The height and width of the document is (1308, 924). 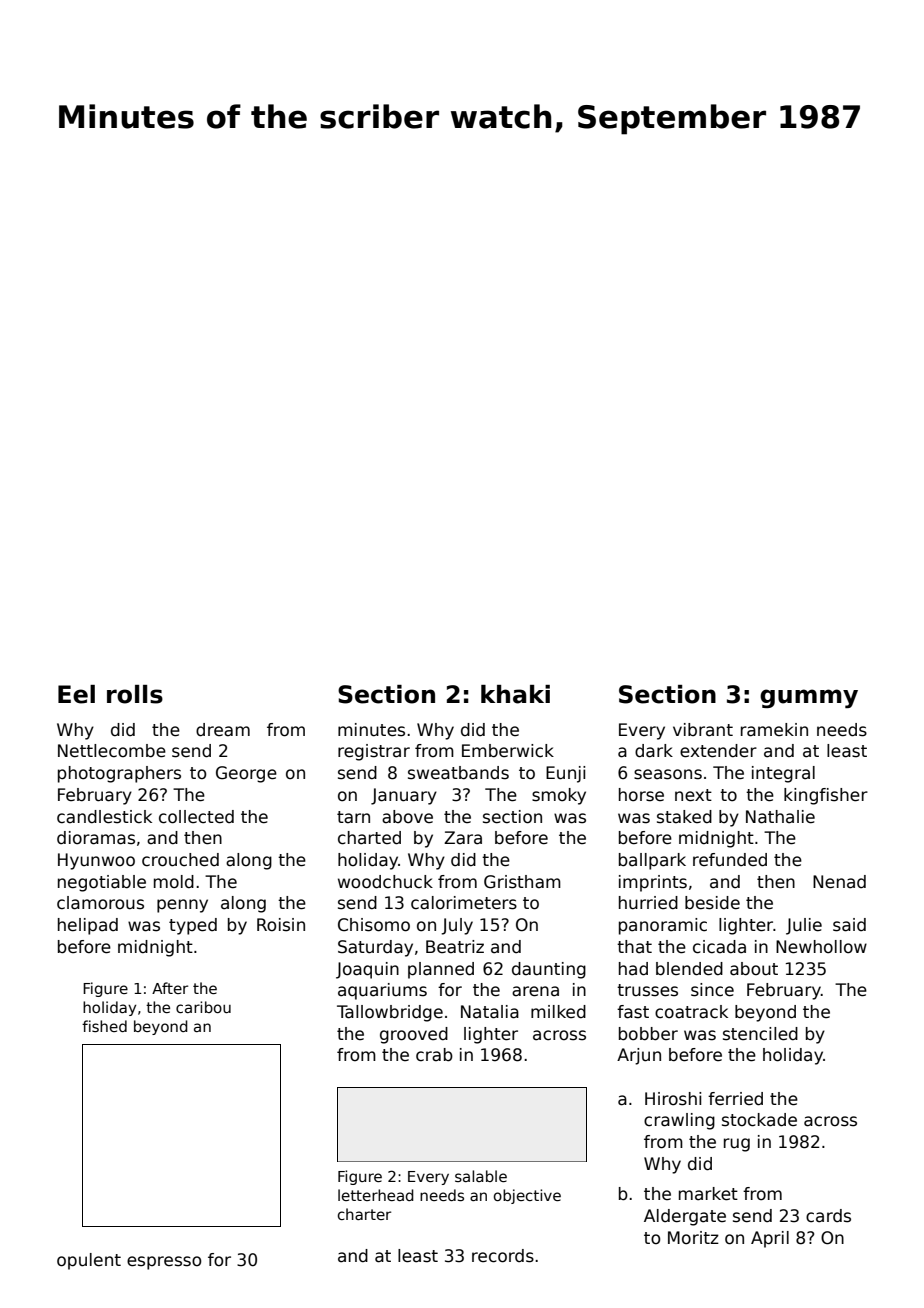 I want to click on dream, so click(x=223, y=730).
